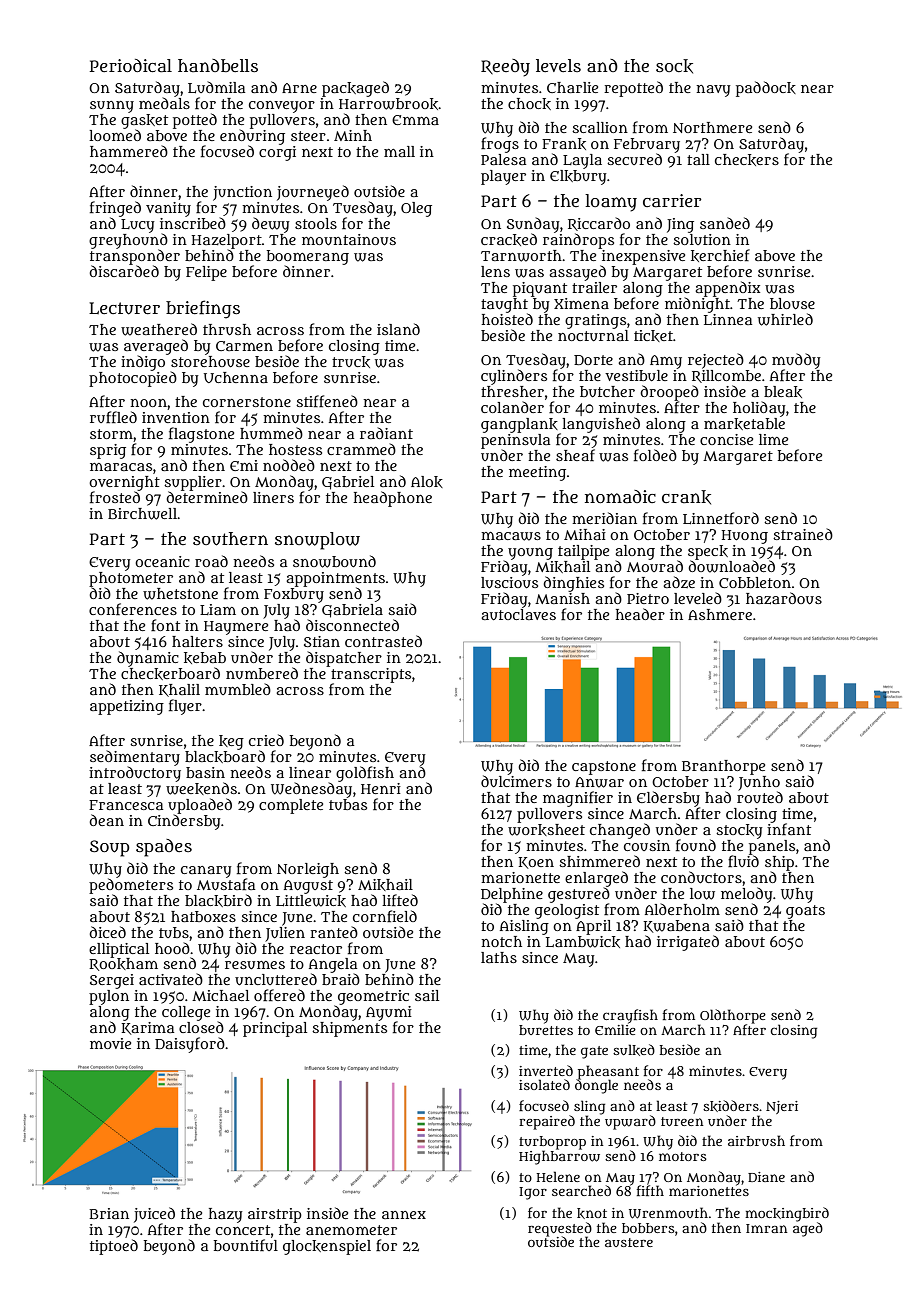  Describe the element at coordinates (353, 135) in the screenshot. I see `Minh` at that location.
